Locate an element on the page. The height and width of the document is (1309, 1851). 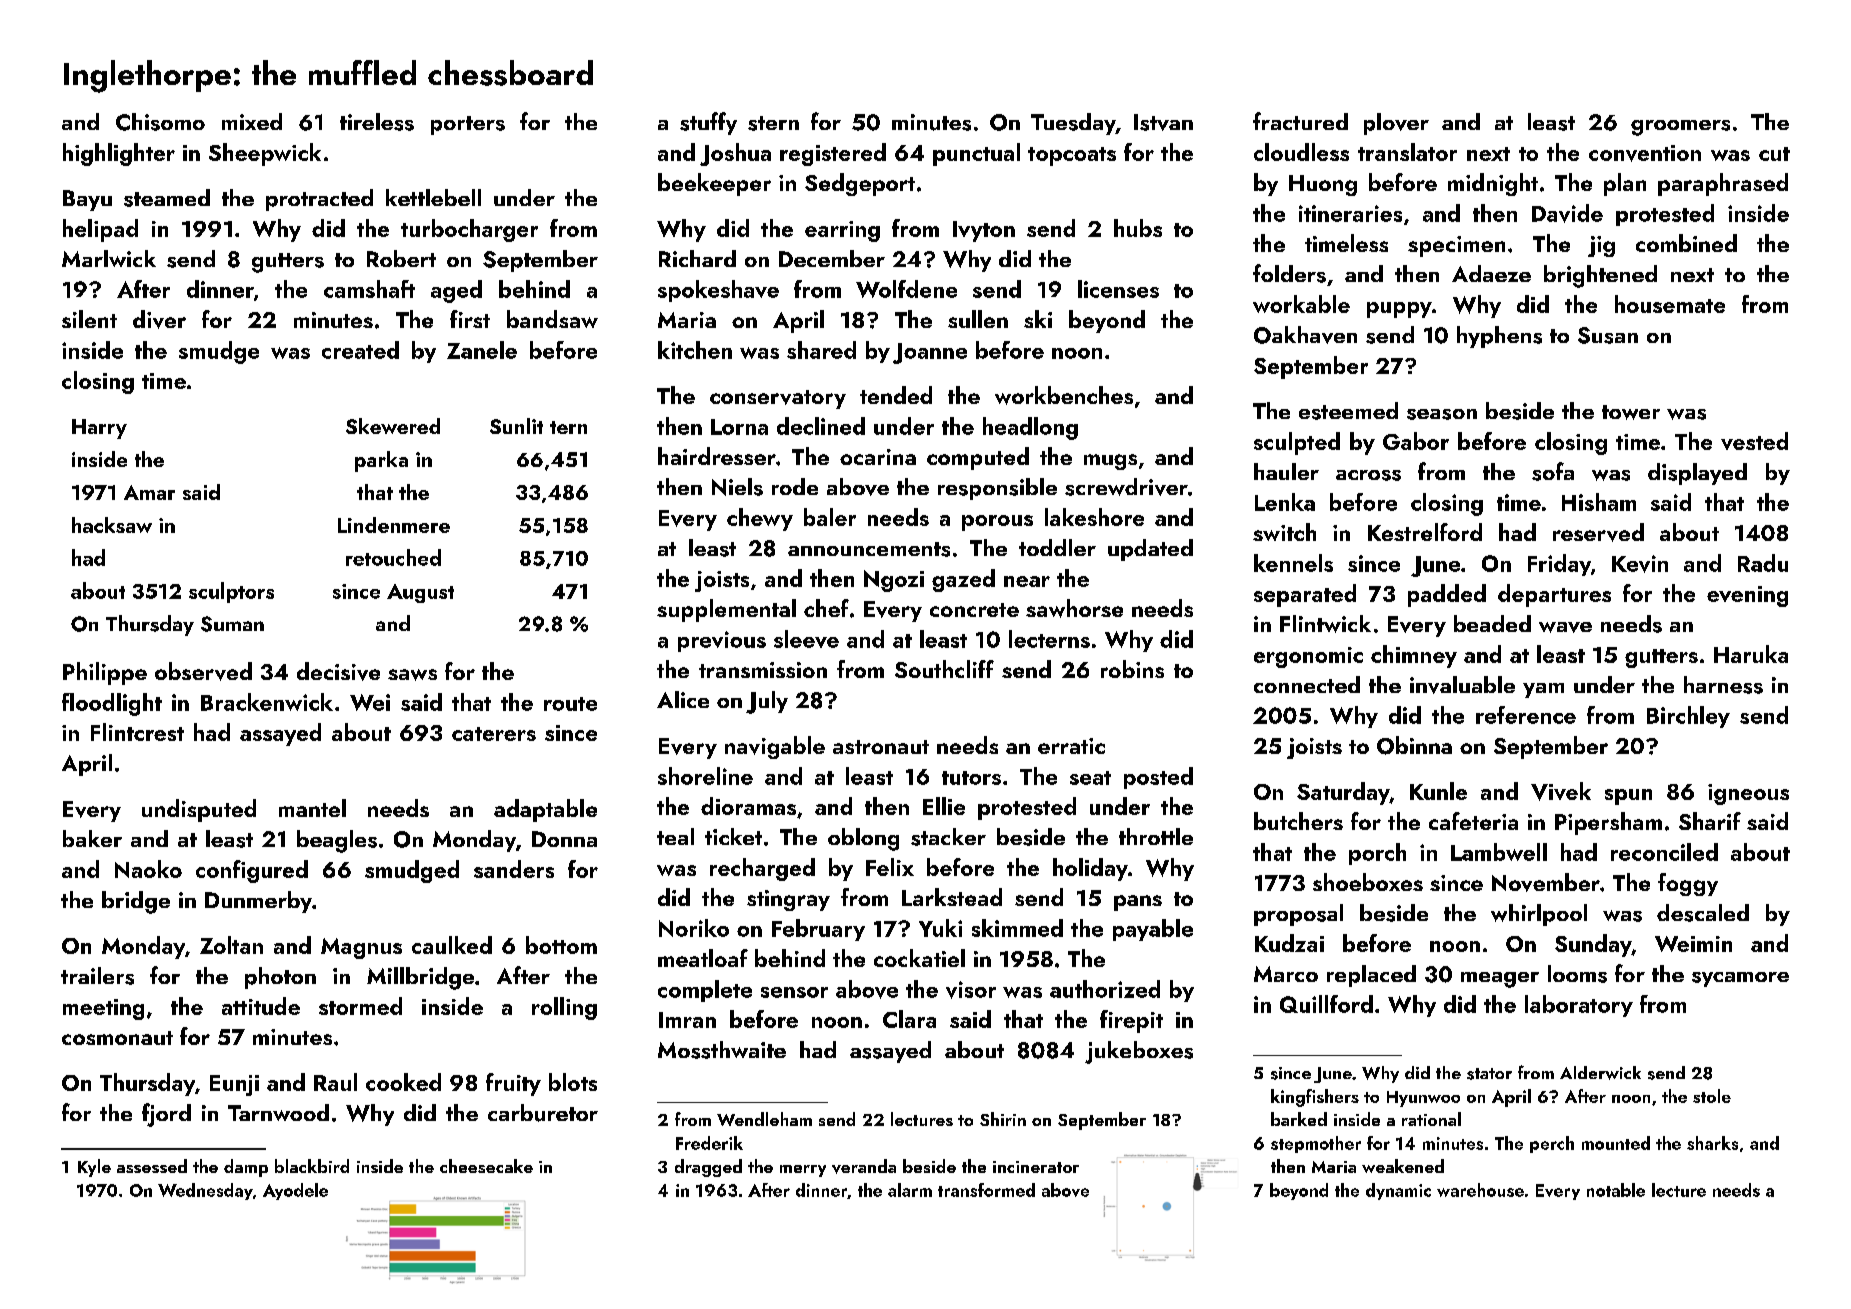
reference is located at coordinates (1526, 715).
